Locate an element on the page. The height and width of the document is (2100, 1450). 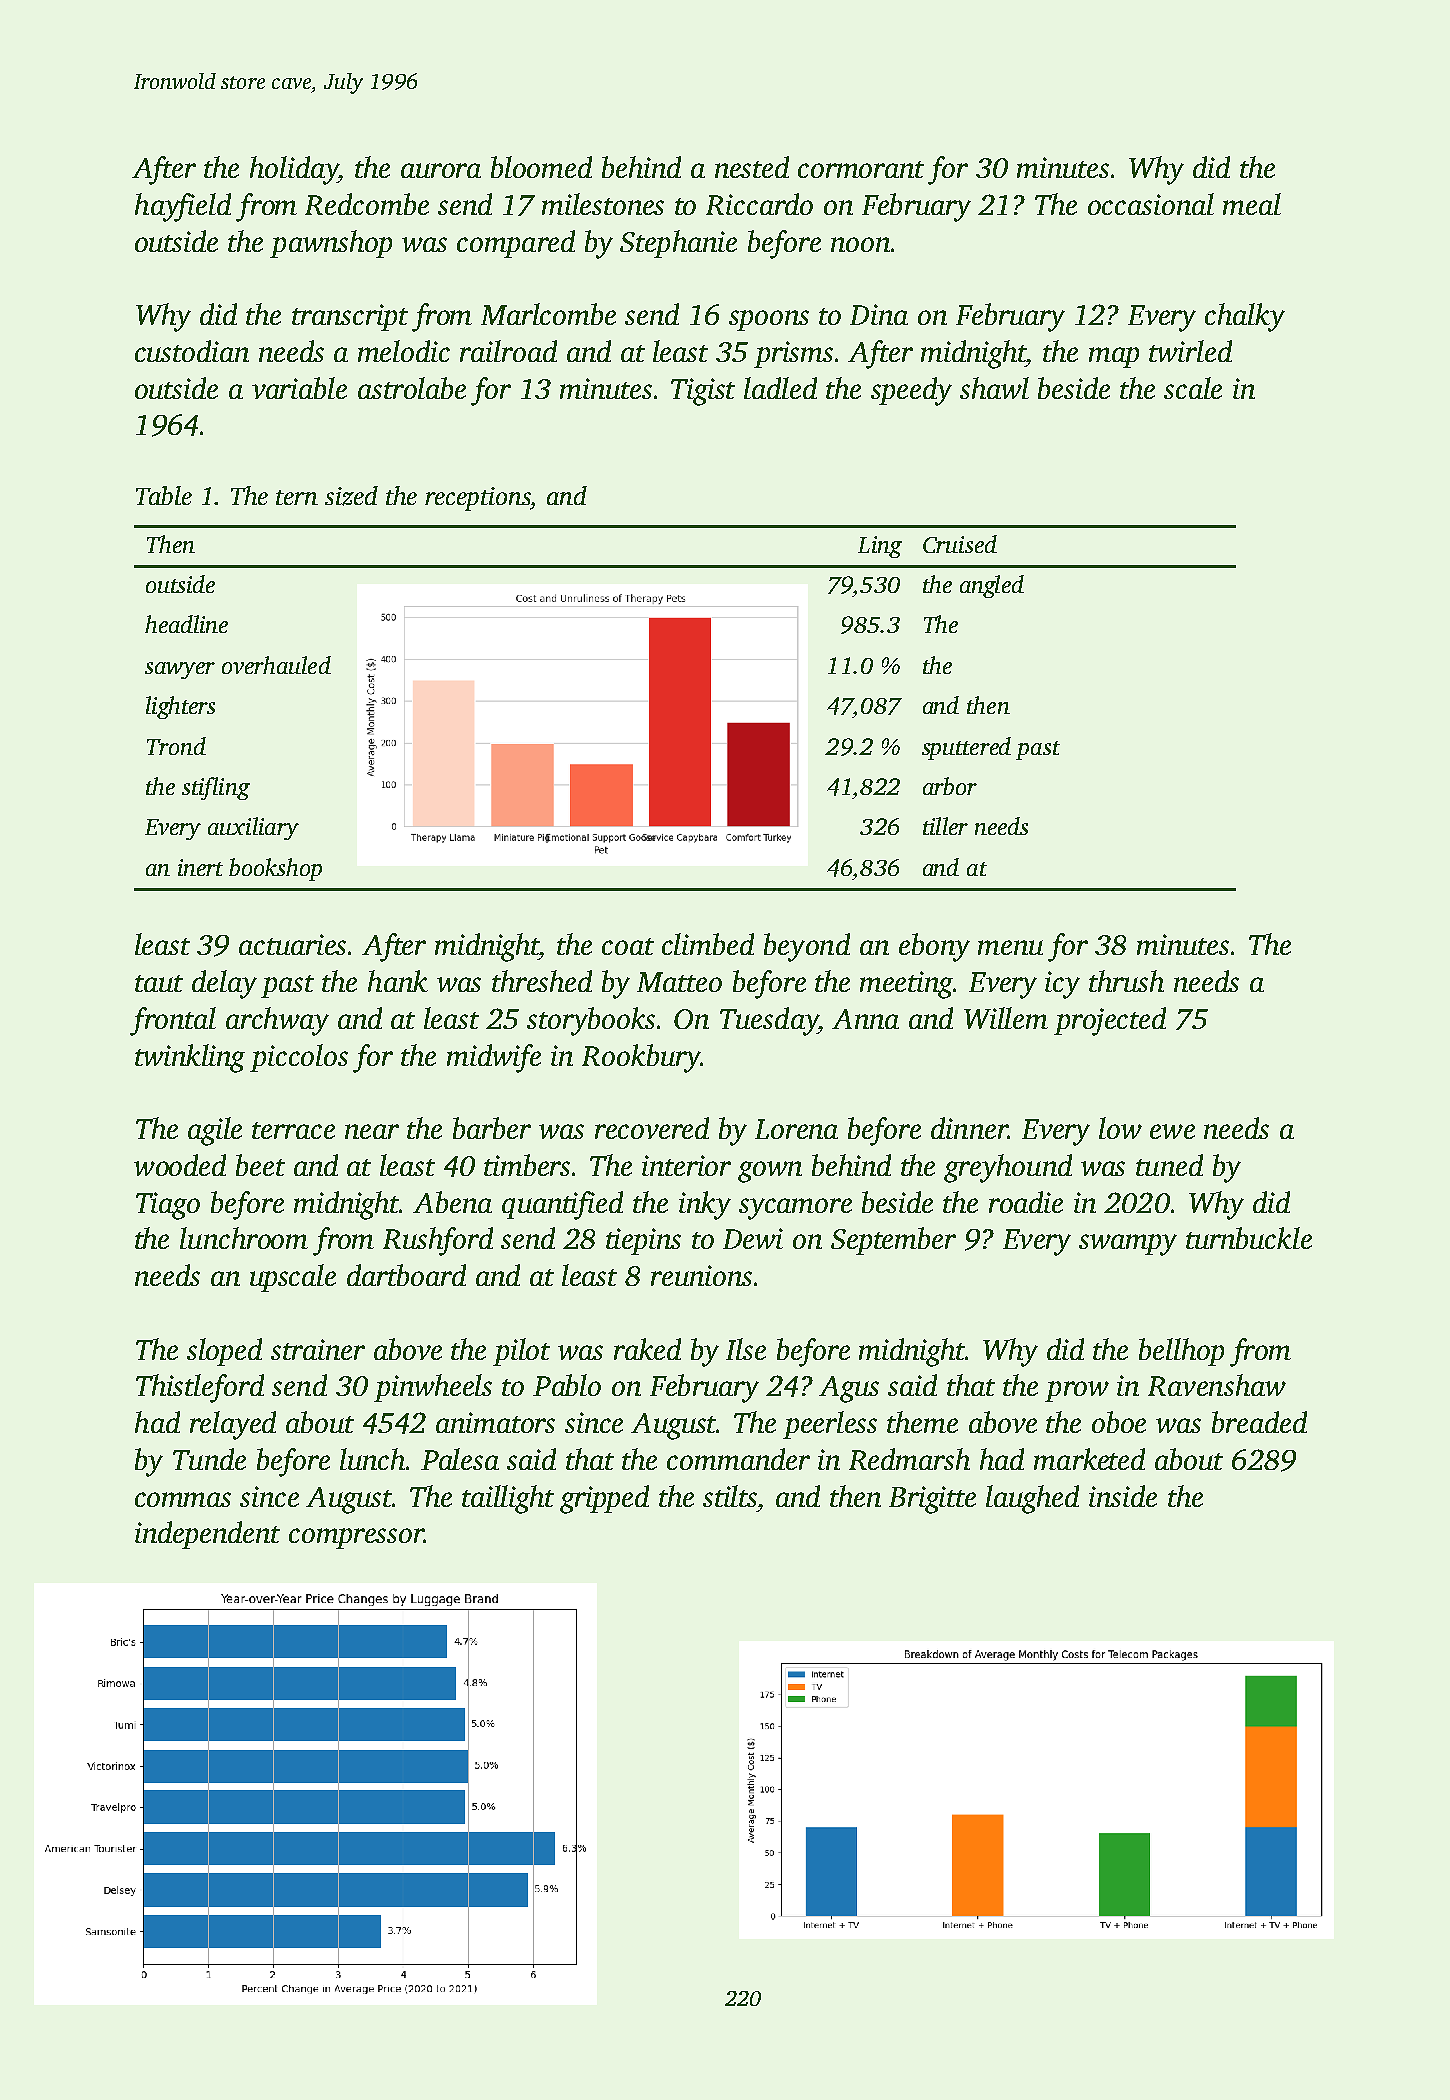
spoons is located at coordinates (769, 320).
